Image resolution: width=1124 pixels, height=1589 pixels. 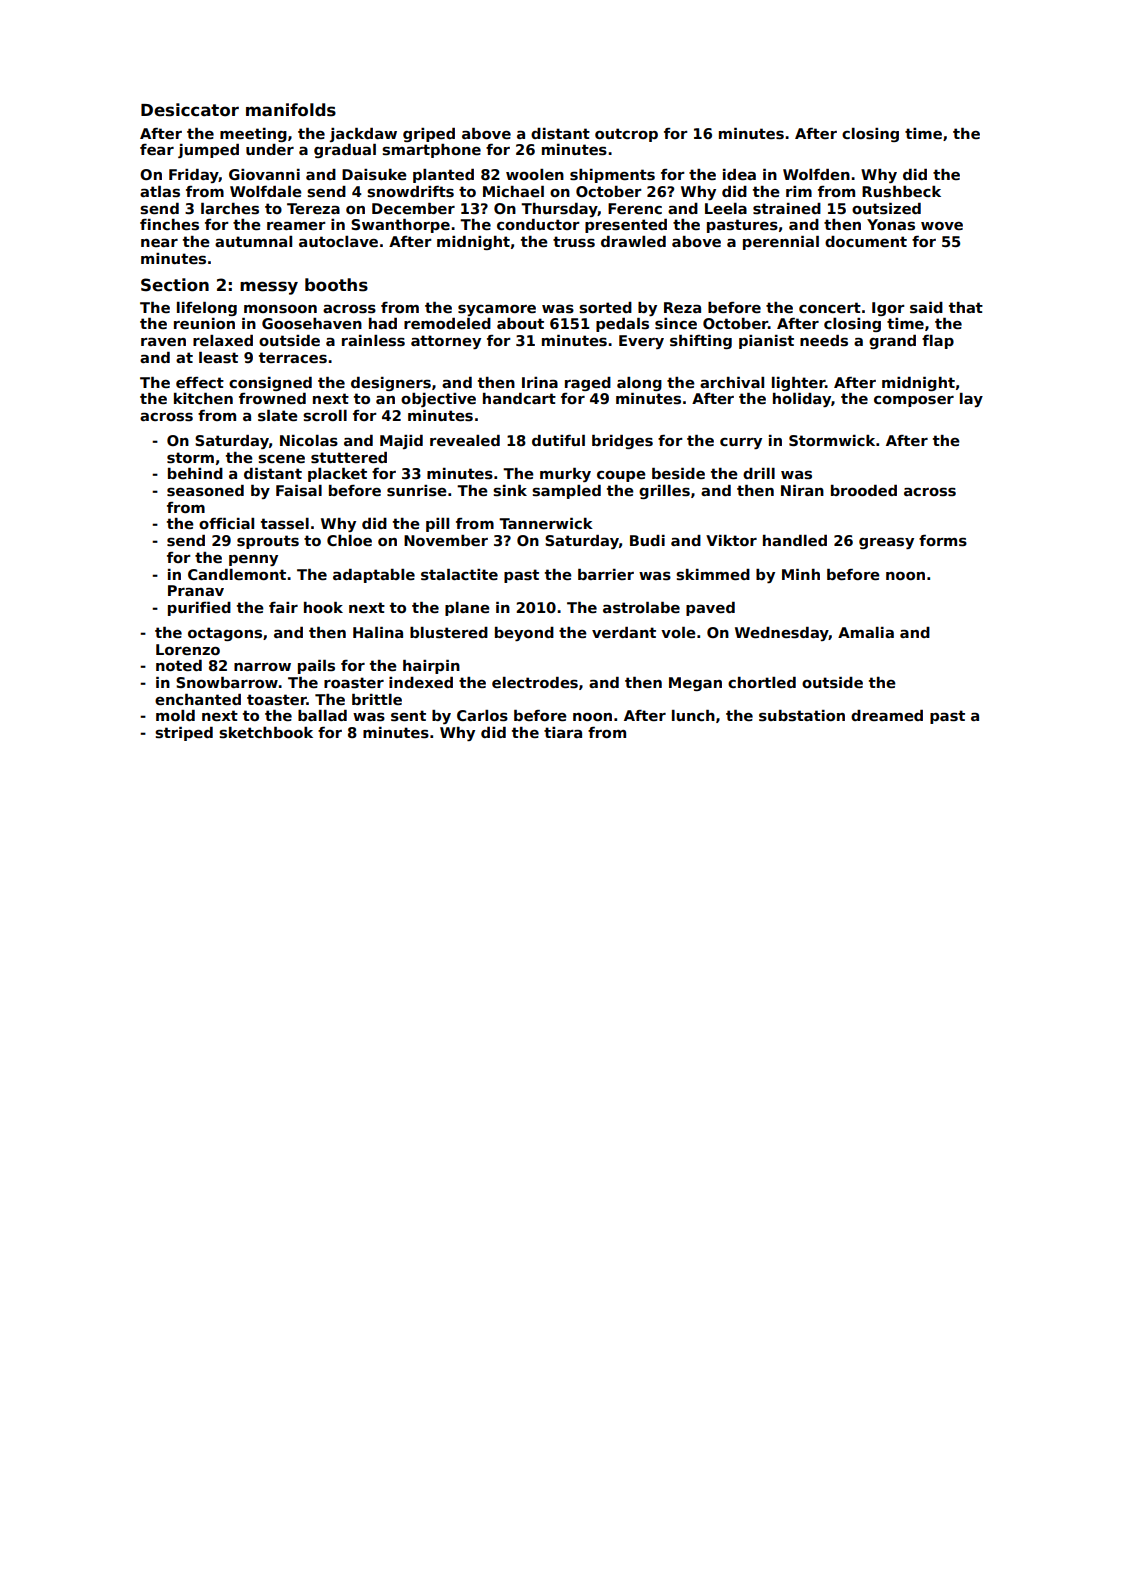 What do you see at coordinates (336, 285) in the image?
I see `booths` at bounding box center [336, 285].
